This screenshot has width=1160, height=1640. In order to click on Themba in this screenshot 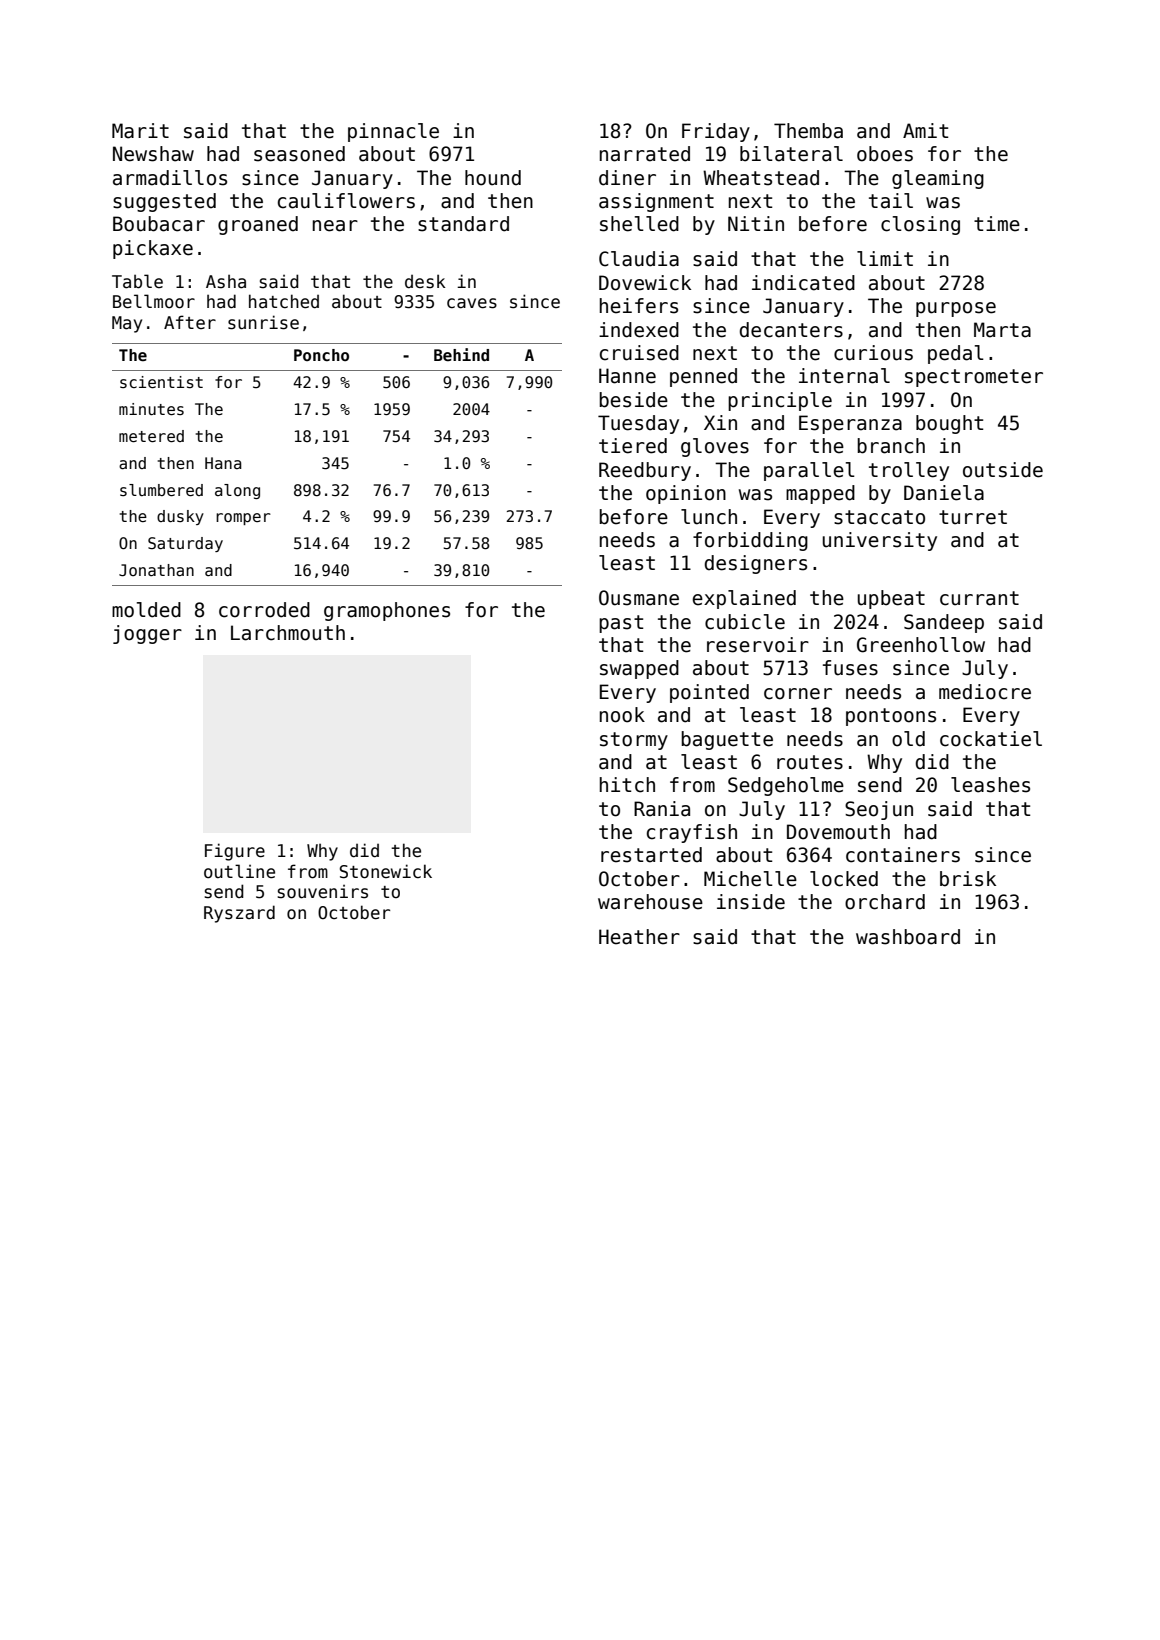, I will do `click(808, 131)`.
